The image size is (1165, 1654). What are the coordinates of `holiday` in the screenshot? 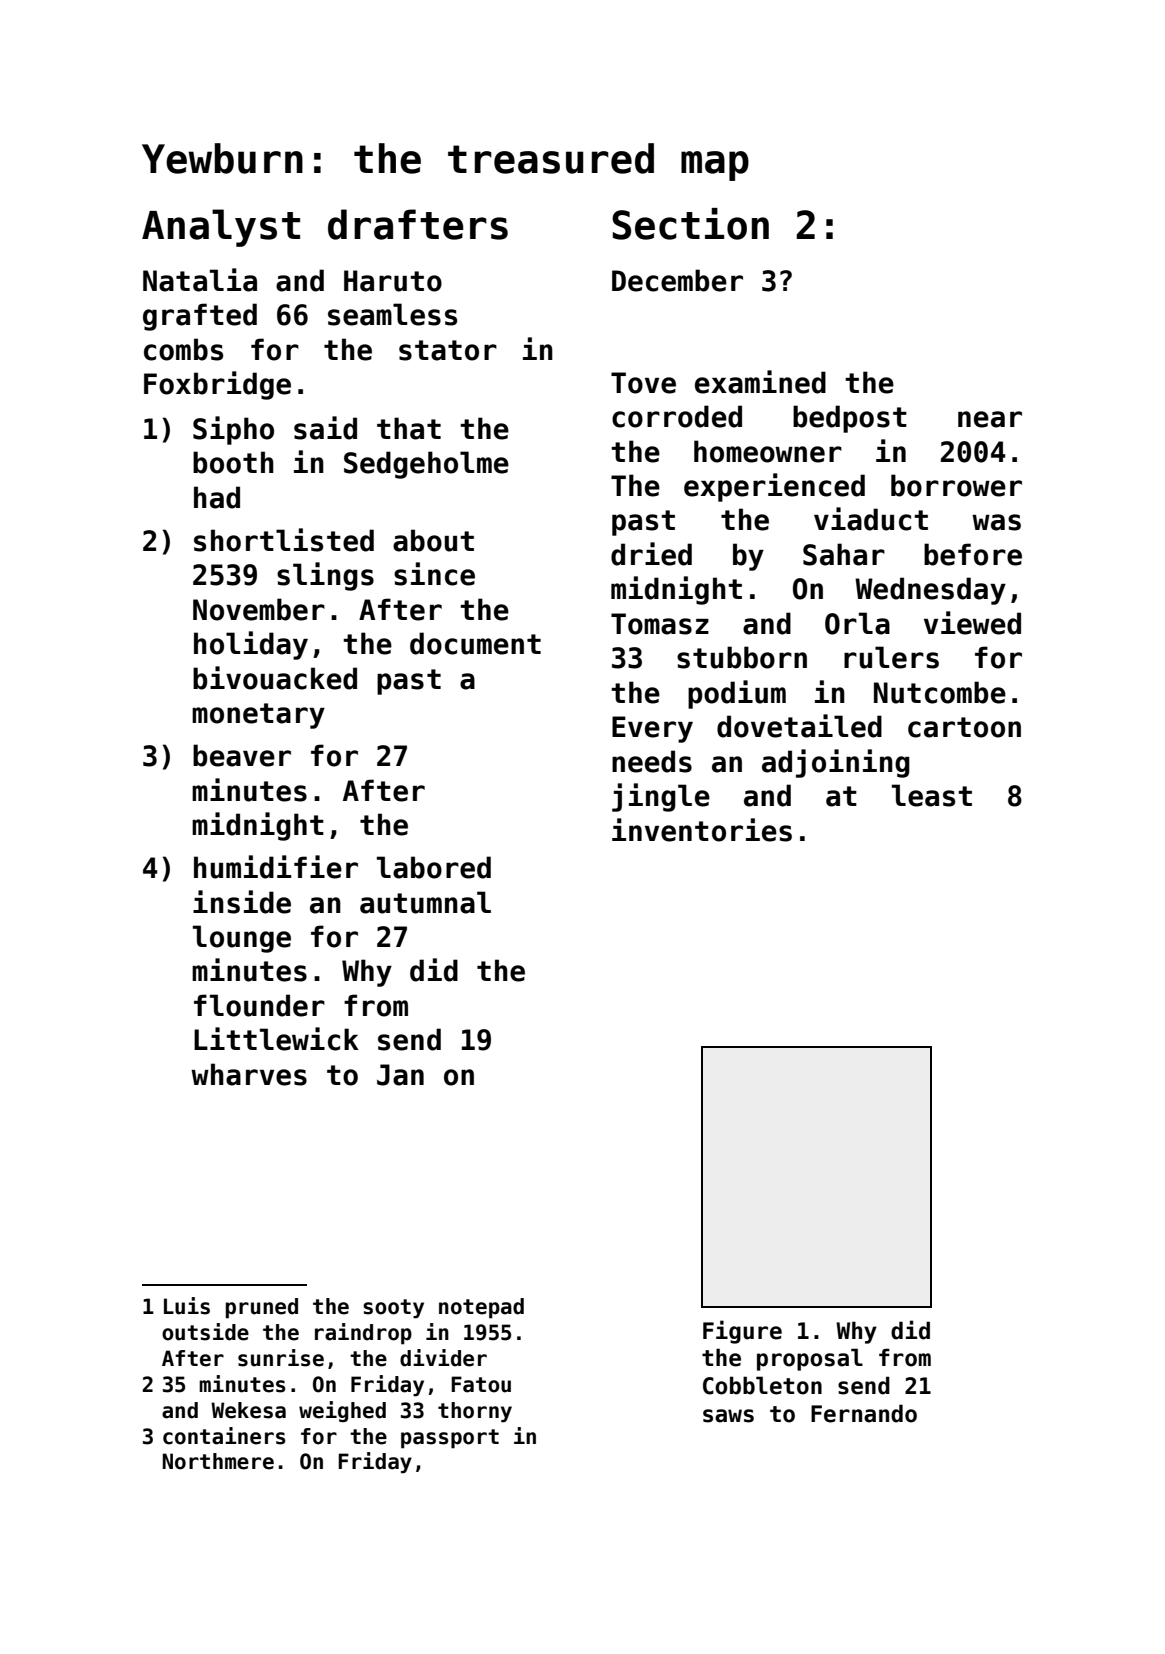 It's located at (251, 645).
